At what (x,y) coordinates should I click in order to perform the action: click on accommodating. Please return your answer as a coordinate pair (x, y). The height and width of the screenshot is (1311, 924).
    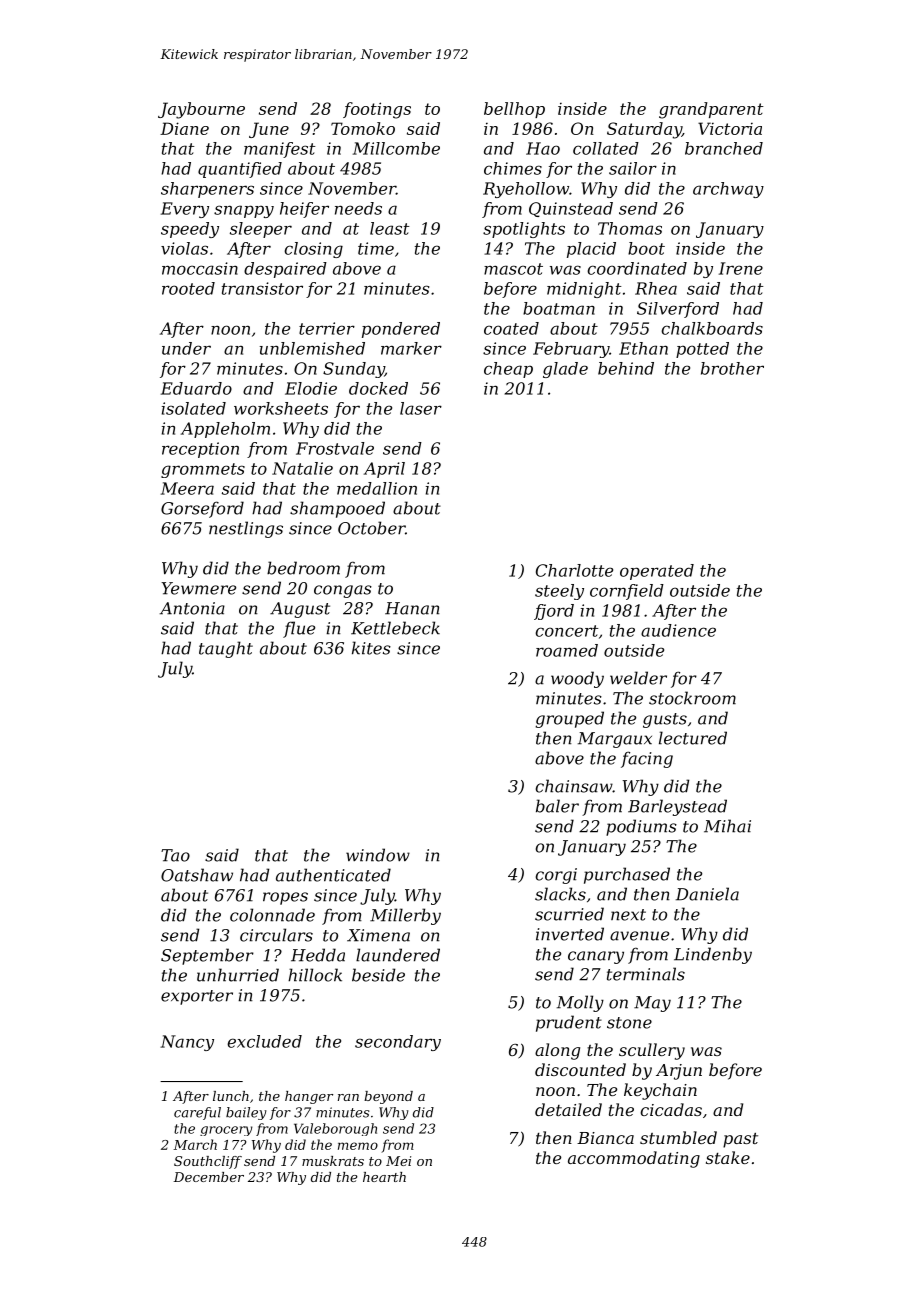
    Looking at the image, I should click on (634, 1159).
